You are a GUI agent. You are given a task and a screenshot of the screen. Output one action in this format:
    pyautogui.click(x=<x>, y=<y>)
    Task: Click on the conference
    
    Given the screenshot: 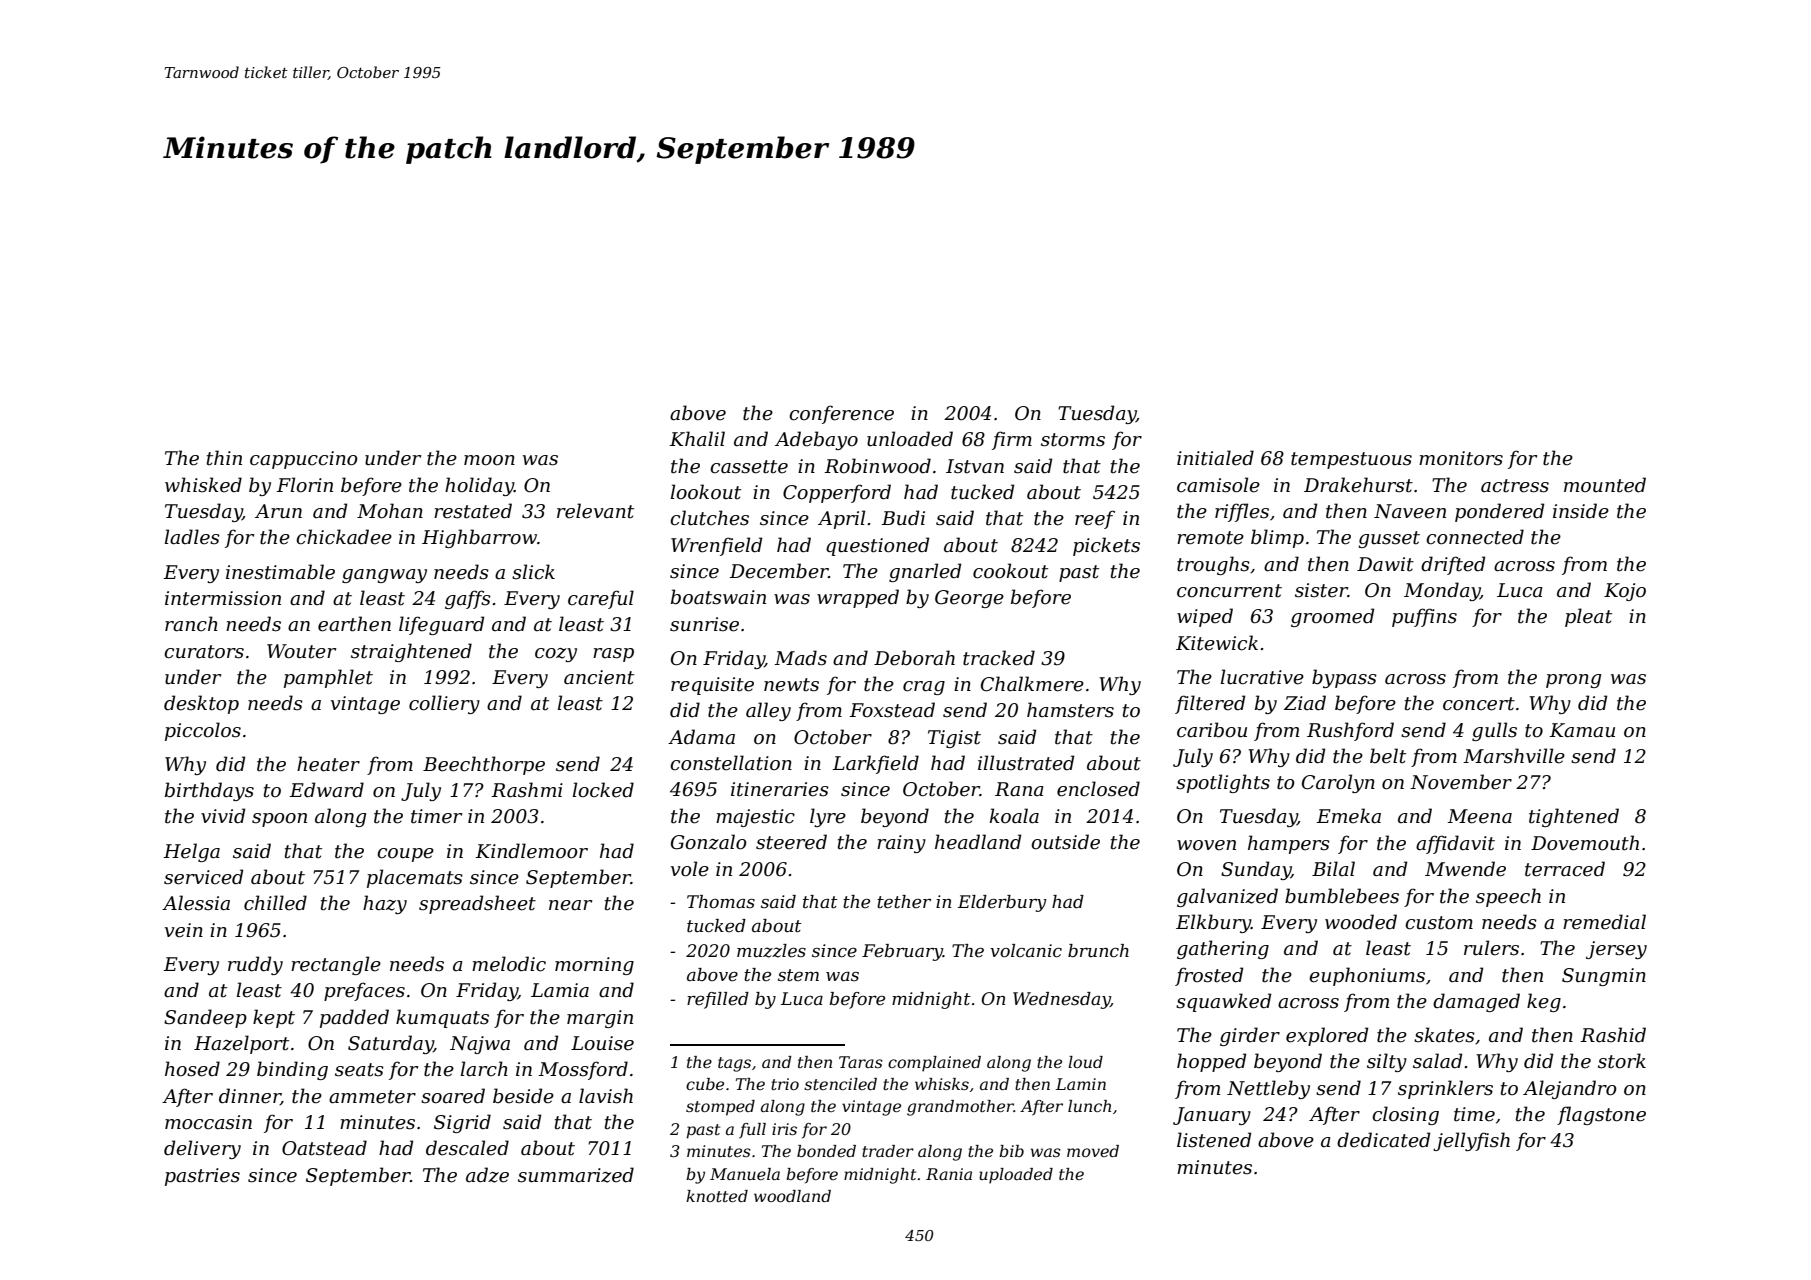 What is the action you would take?
    pyautogui.click(x=841, y=414)
